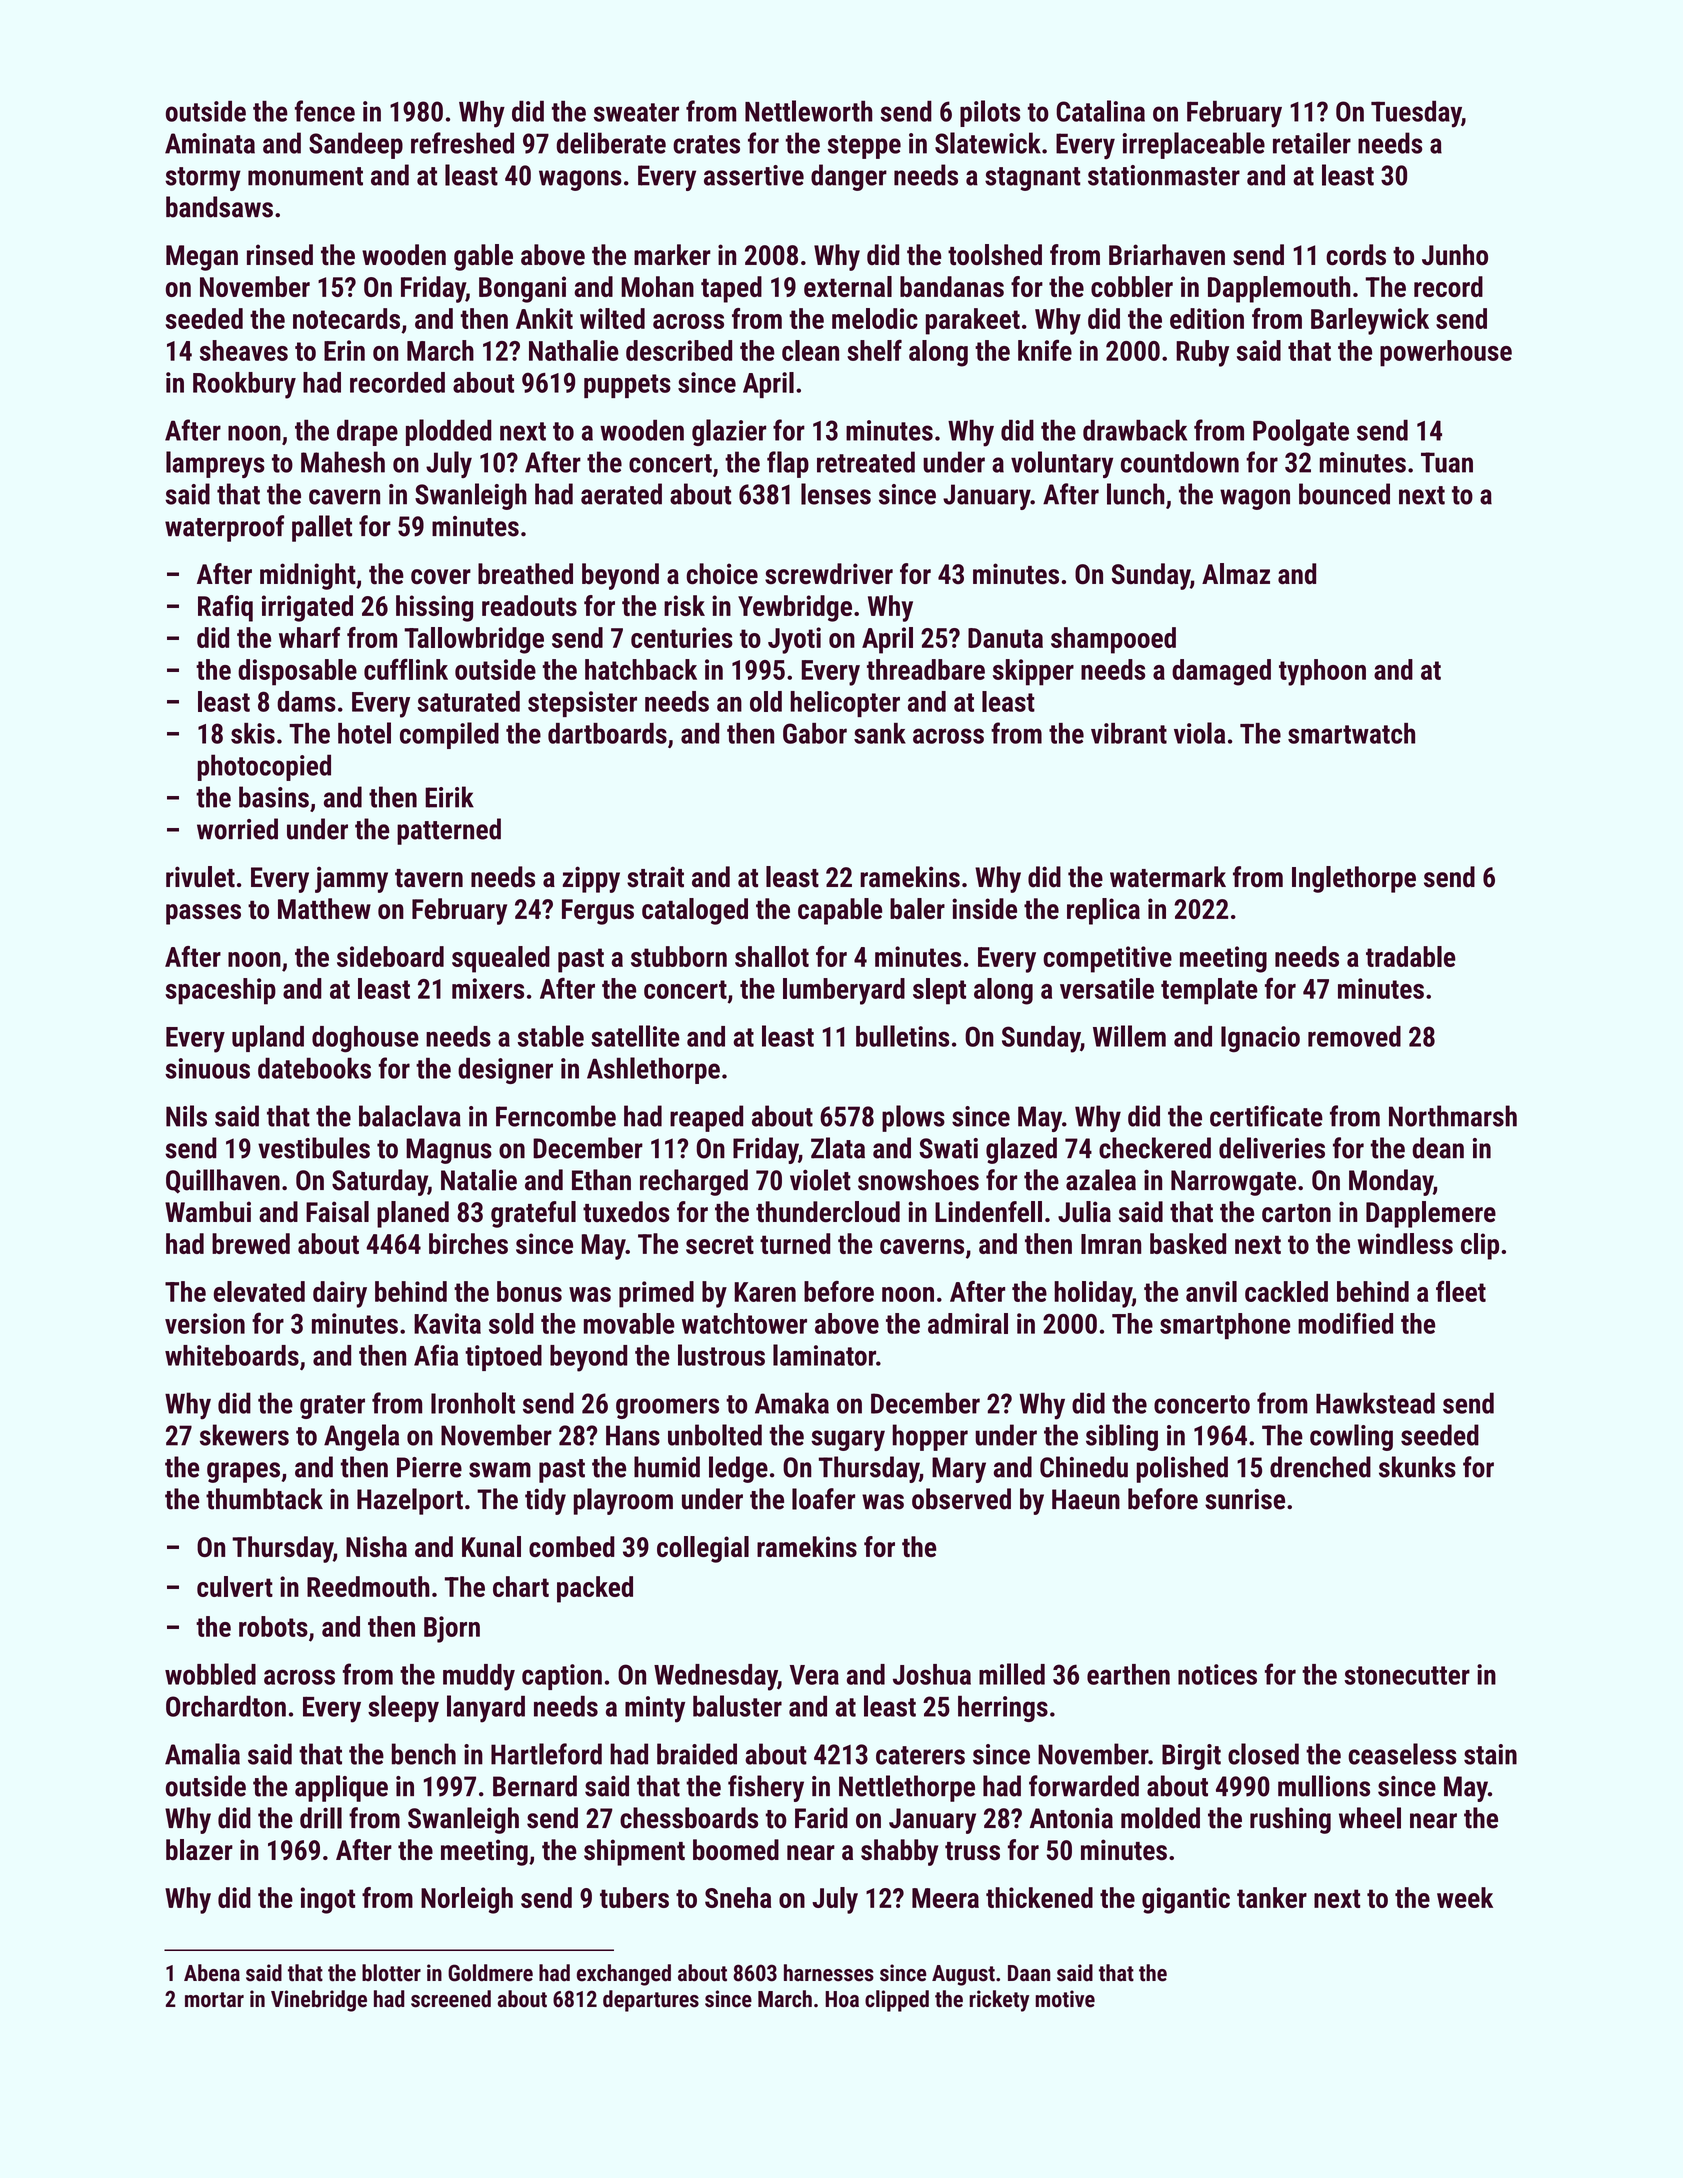 The height and width of the image is (2178, 1683). What do you see at coordinates (1465, 1897) in the image?
I see `week` at bounding box center [1465, 1897].
